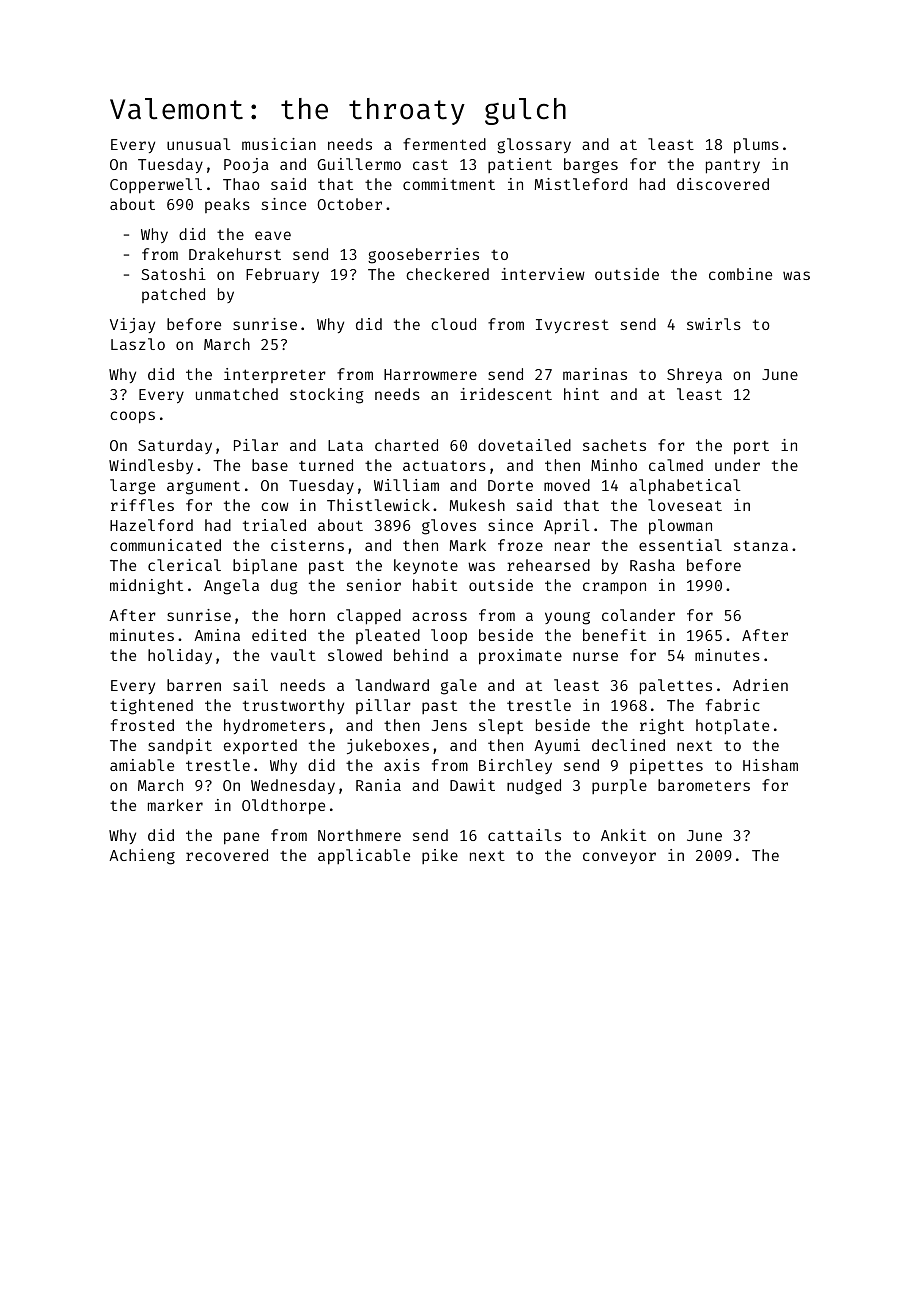  I want to click on Drakehurst, so click(235, 254).
